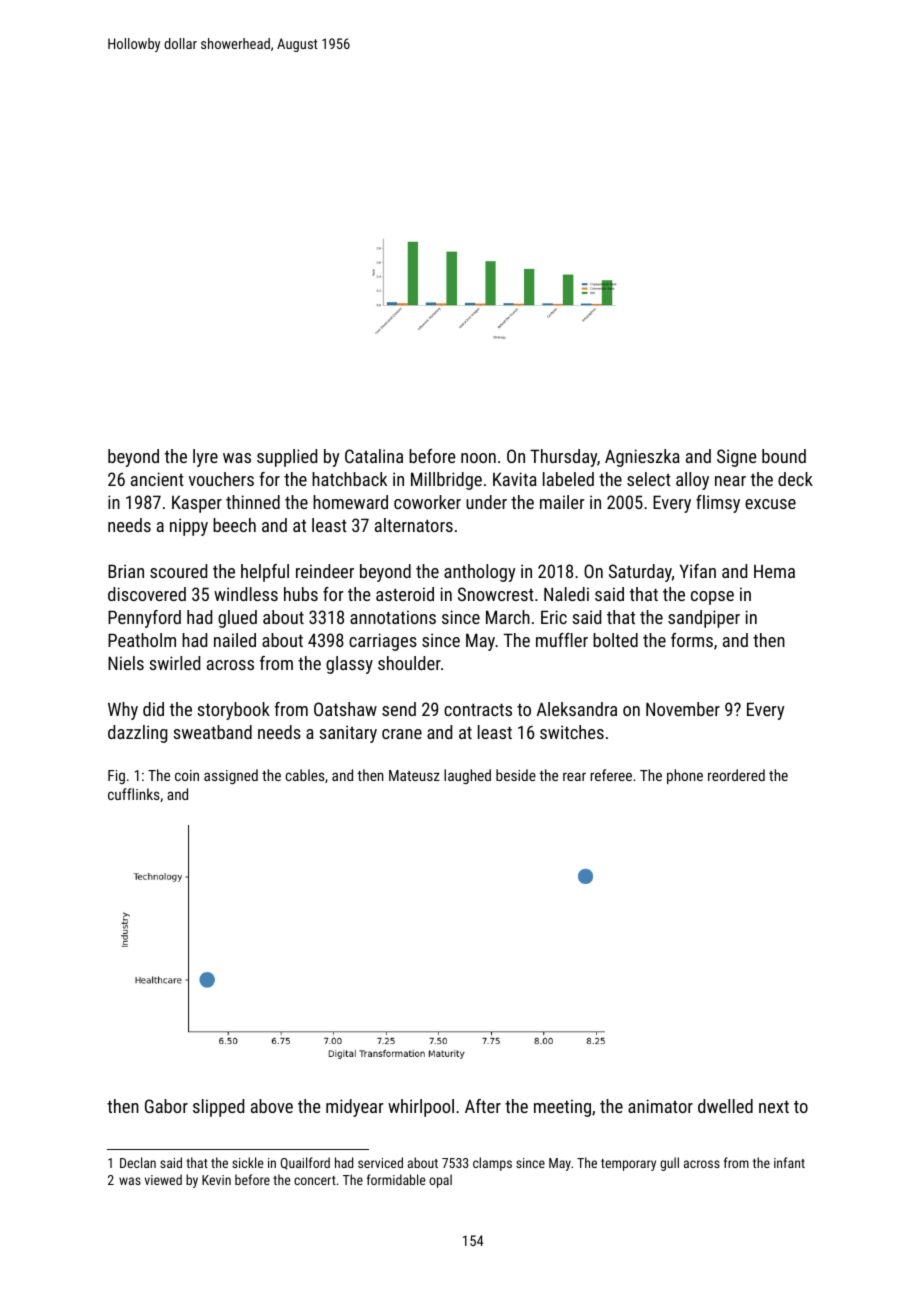  I want to click on Agnieszka, so click(642, 458).
